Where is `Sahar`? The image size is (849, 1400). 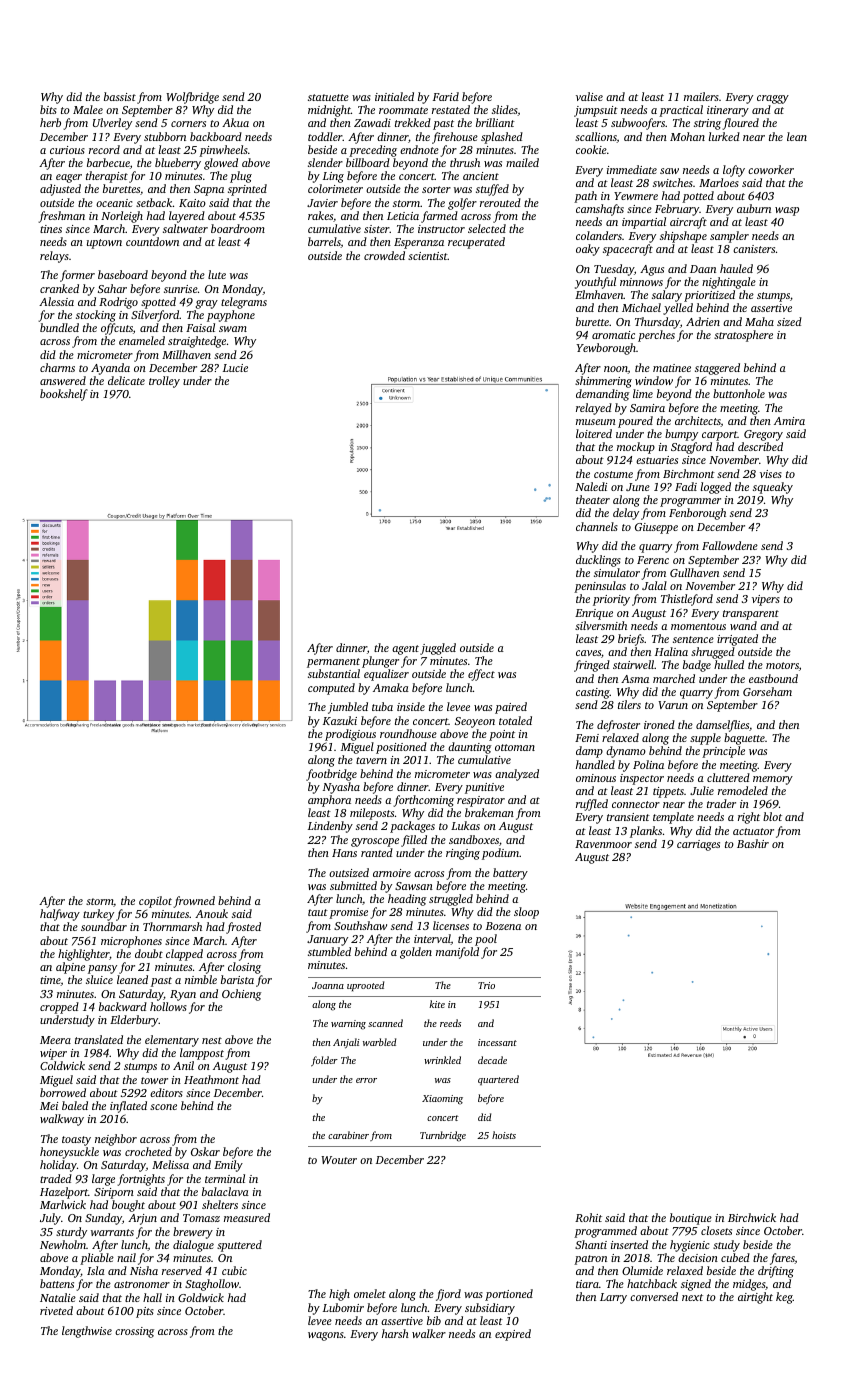 Sahar is located at coordinates (112, 288).
